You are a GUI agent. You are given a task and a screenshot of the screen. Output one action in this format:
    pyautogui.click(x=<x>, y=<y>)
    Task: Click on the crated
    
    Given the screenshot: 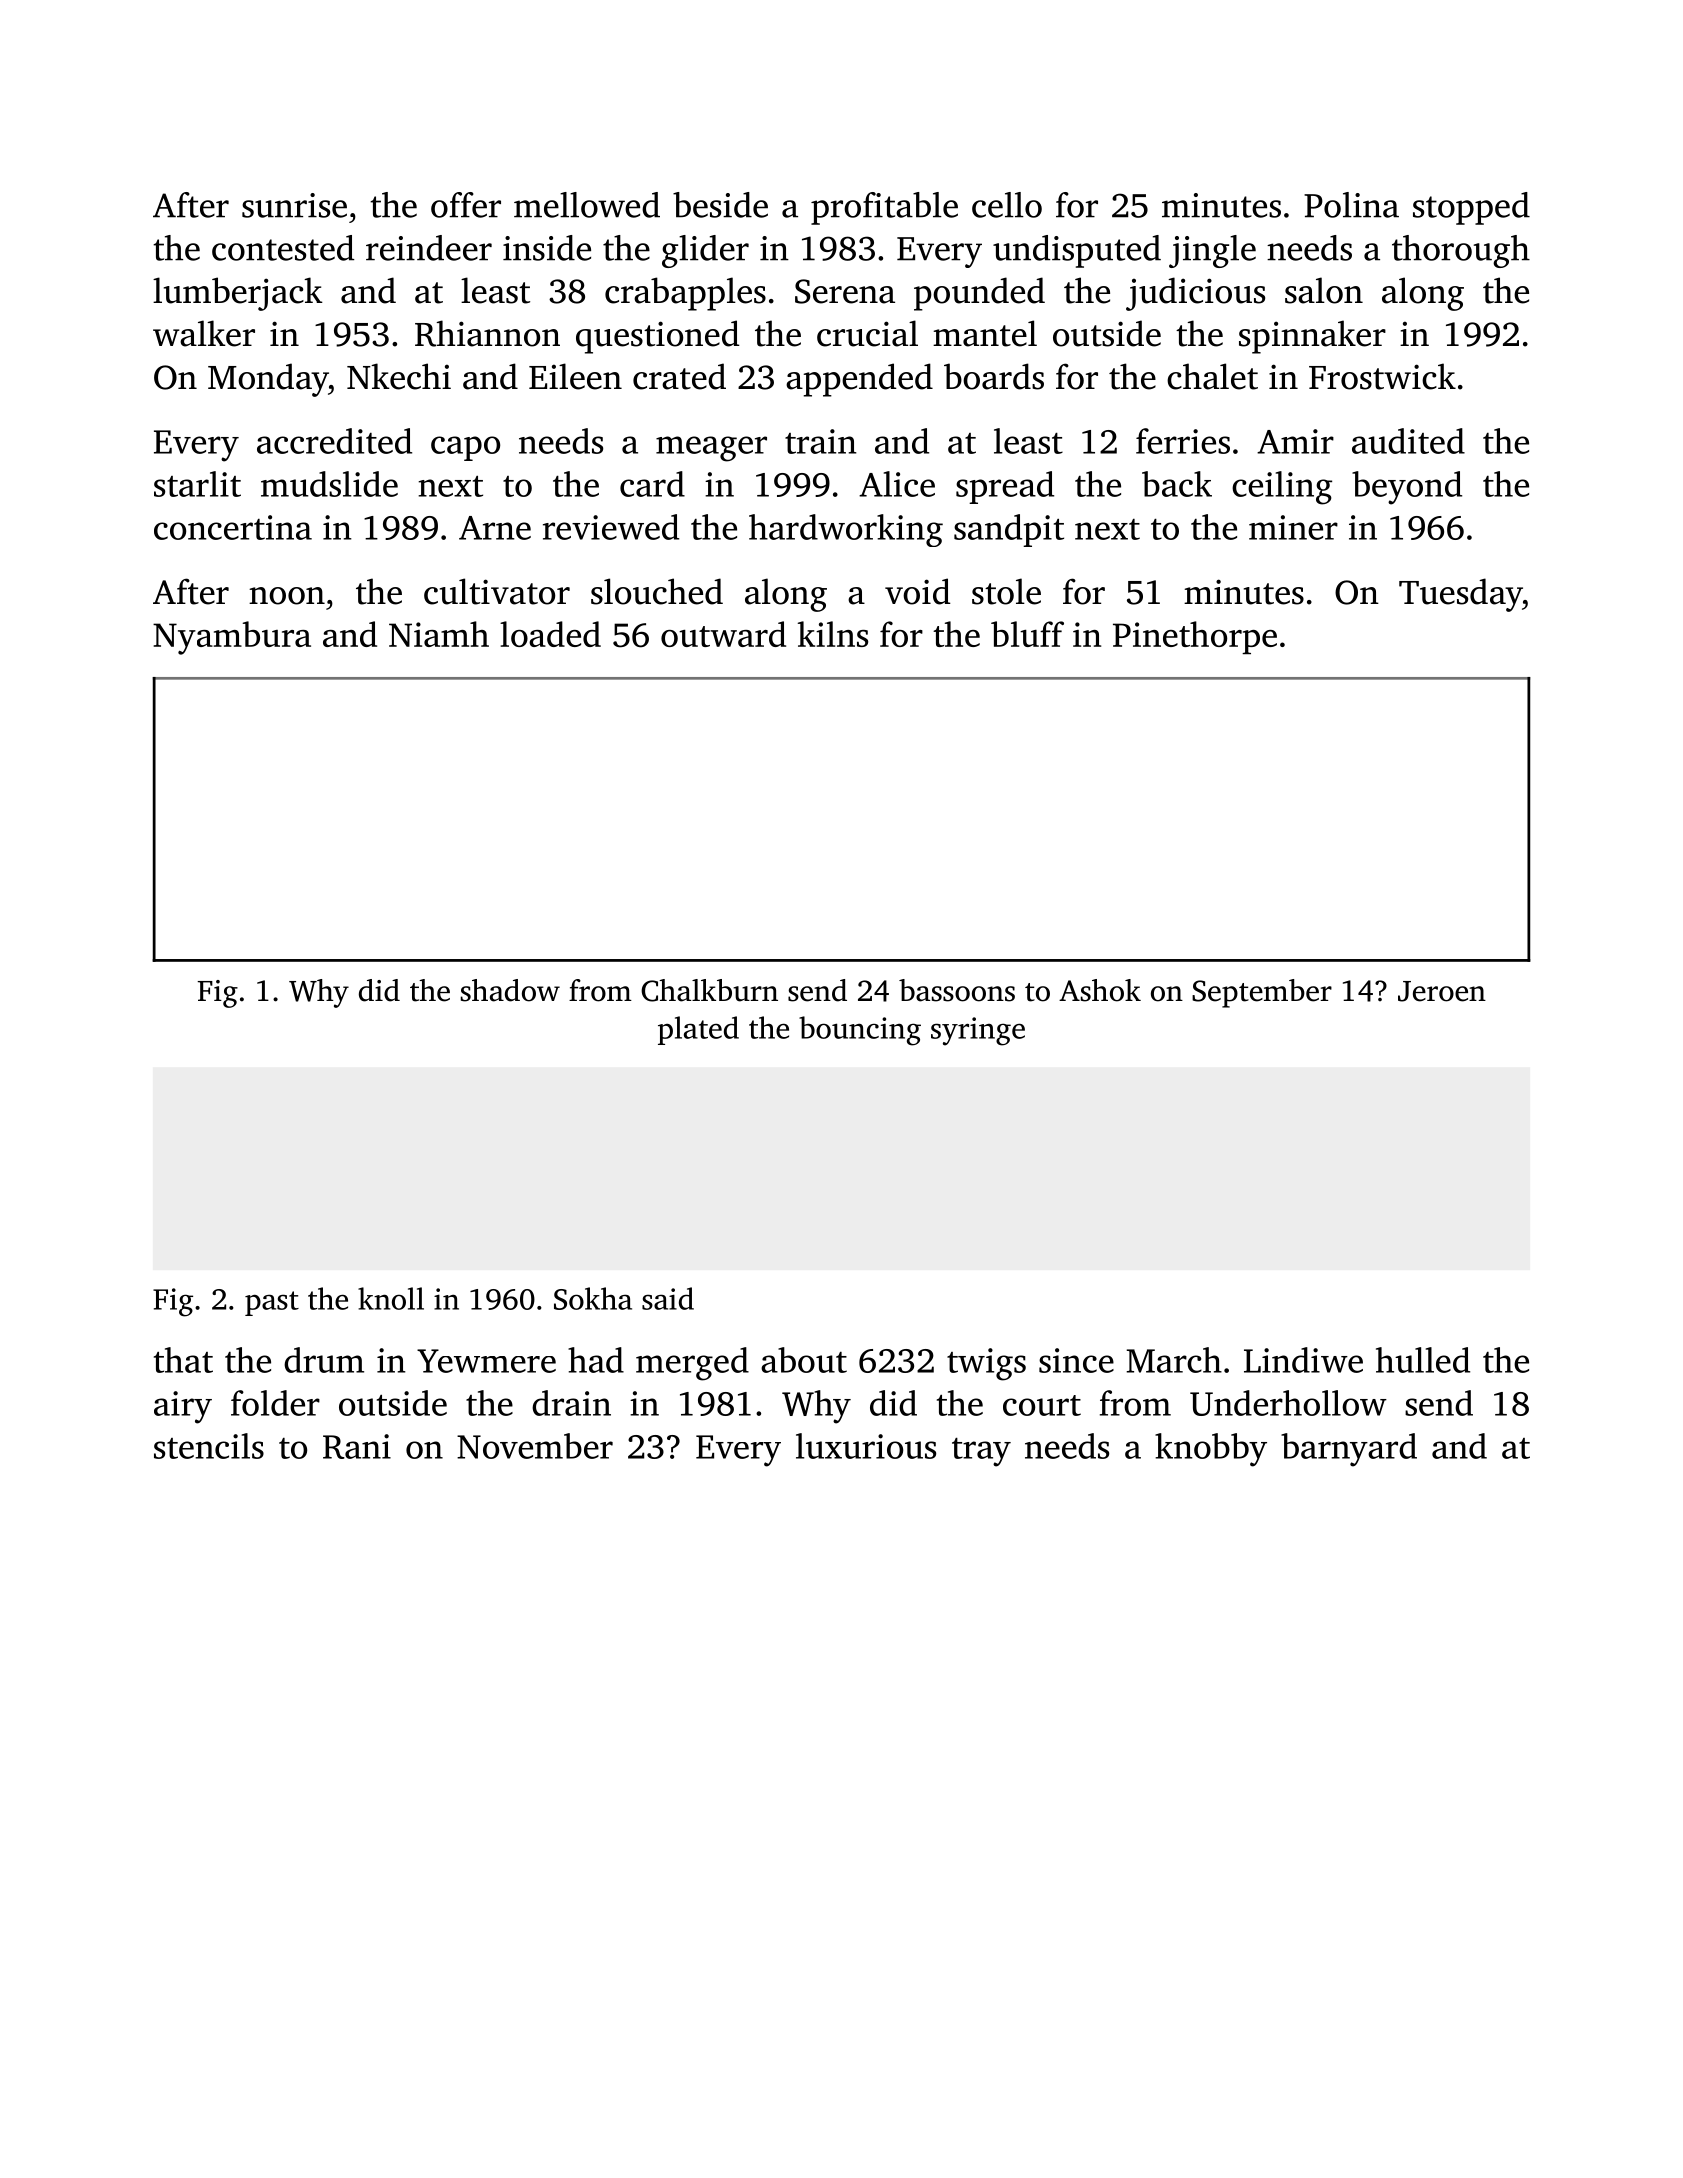 What is the action you would take?
    pyautogui.click(x=679, y=376)
